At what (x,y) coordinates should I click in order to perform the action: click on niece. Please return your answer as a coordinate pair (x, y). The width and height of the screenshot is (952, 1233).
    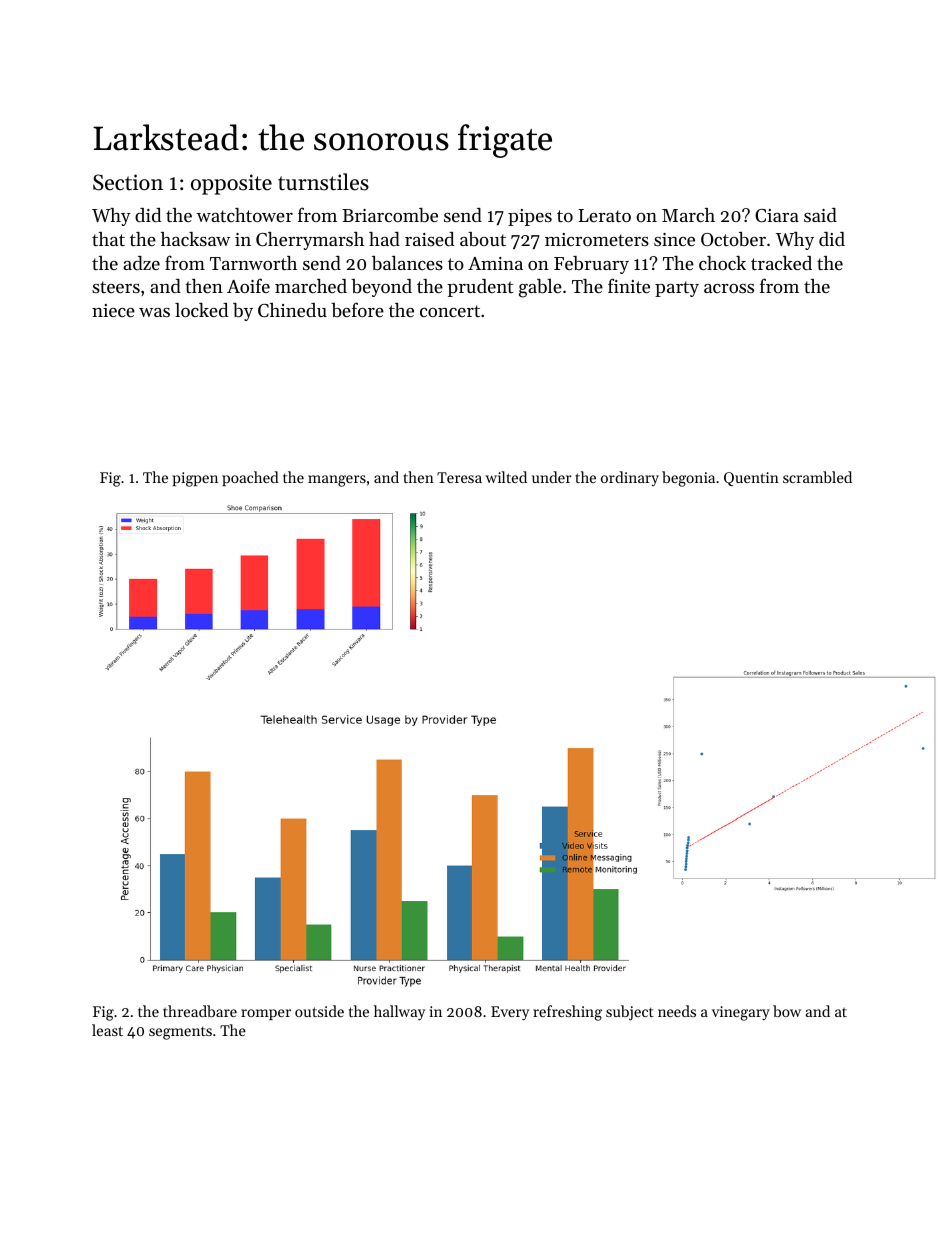
    Looking at the image, I should click on (113, 310).
